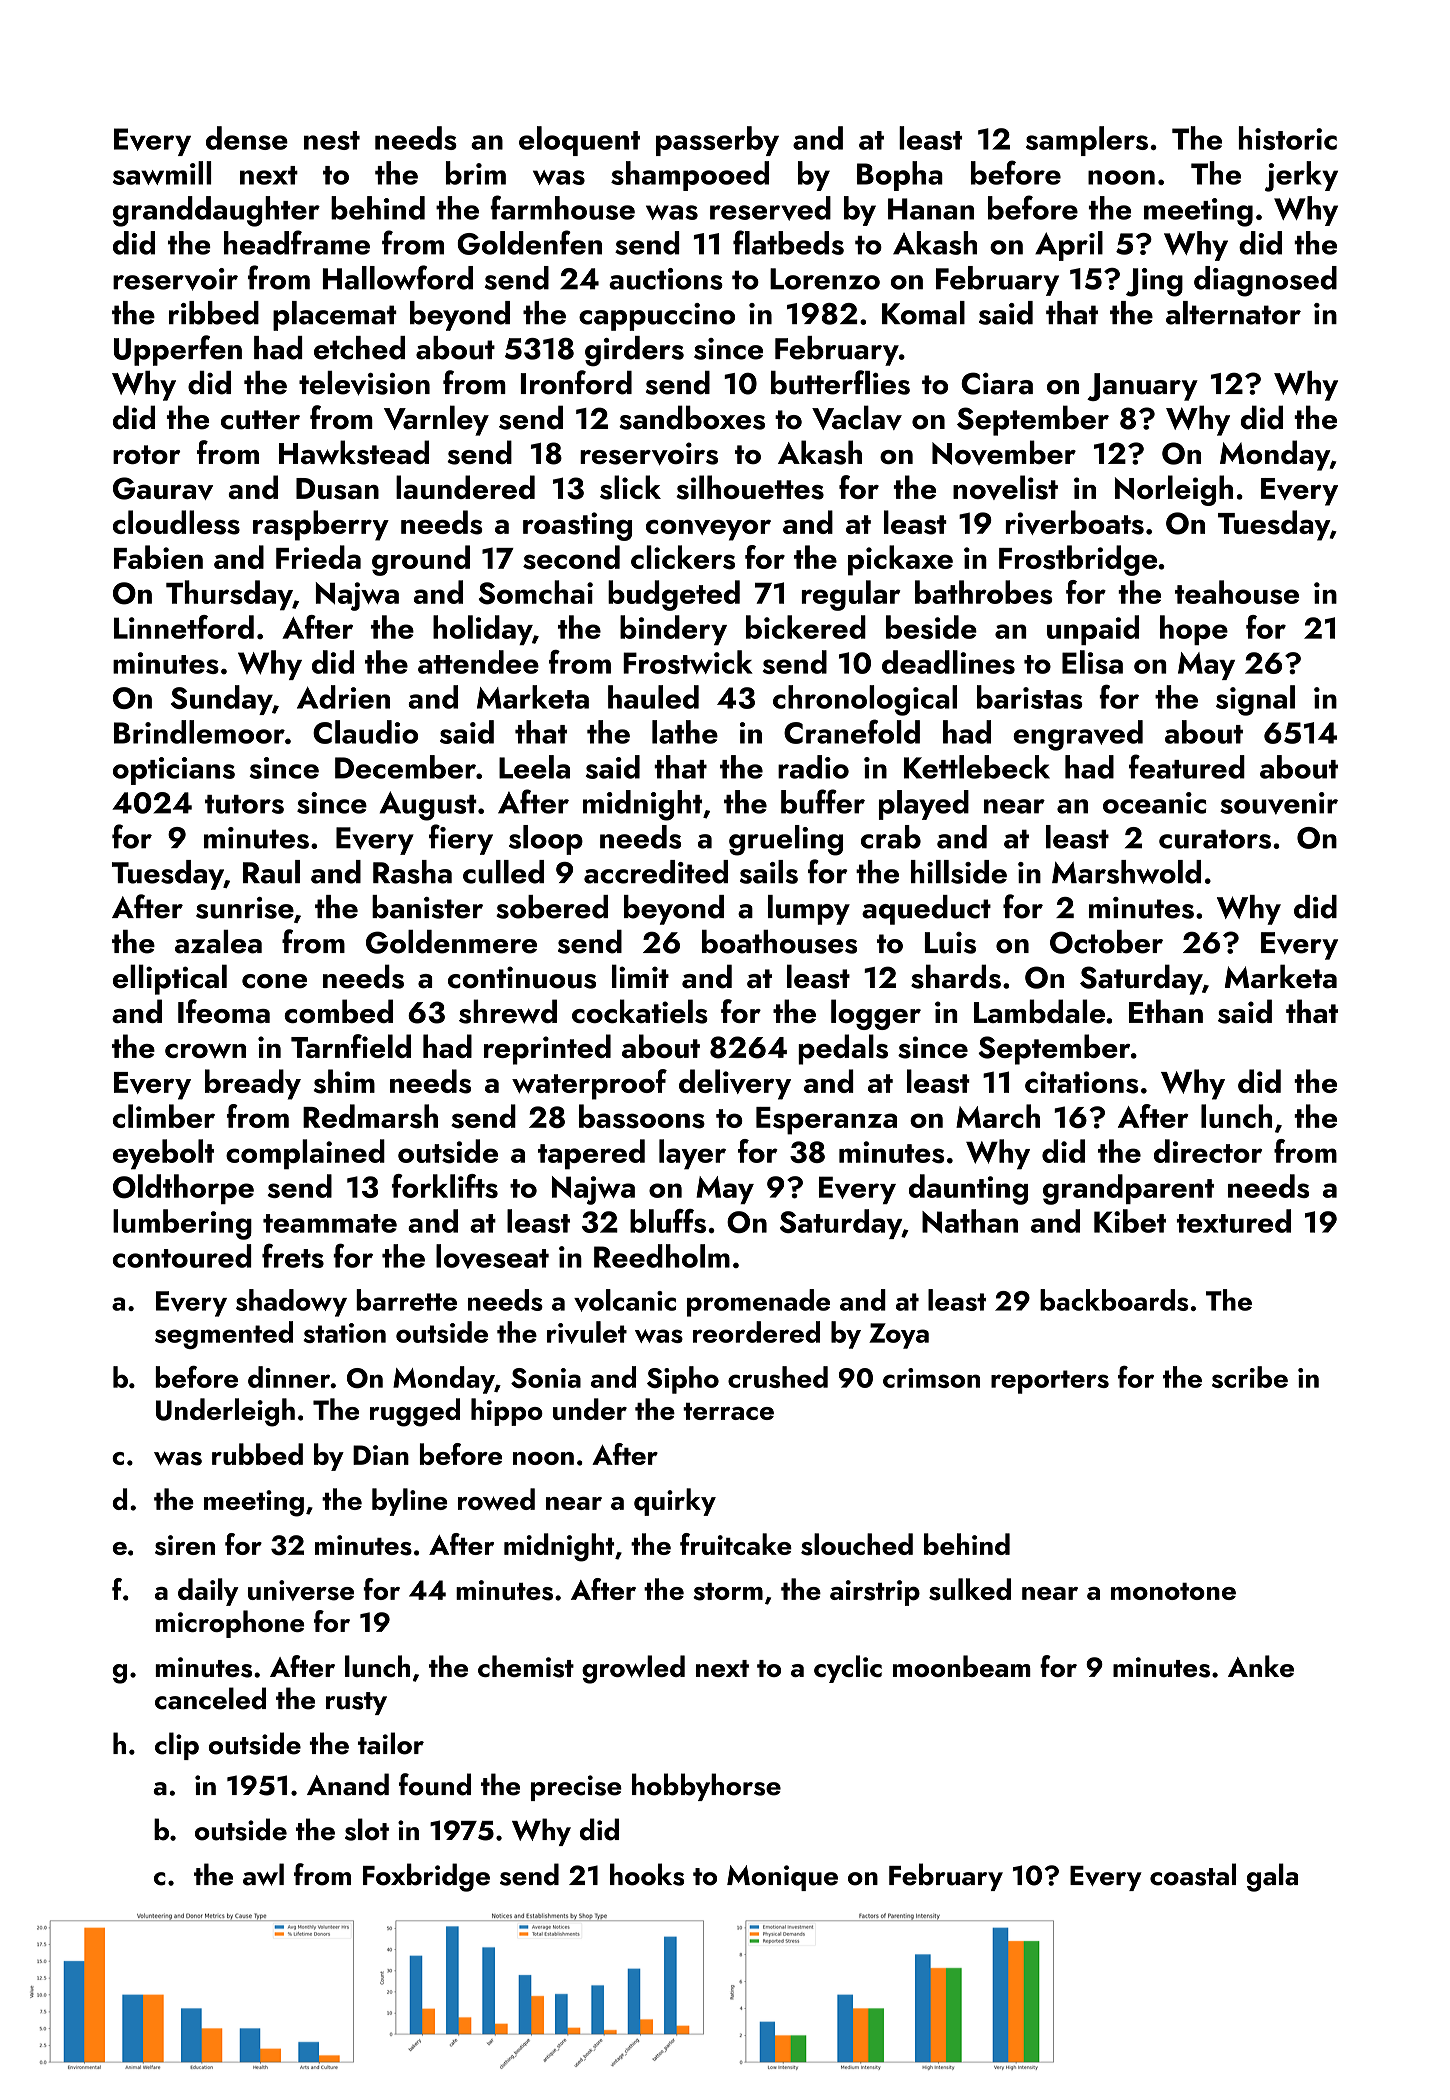  I want to click on gala, so click(1272, 1877).
